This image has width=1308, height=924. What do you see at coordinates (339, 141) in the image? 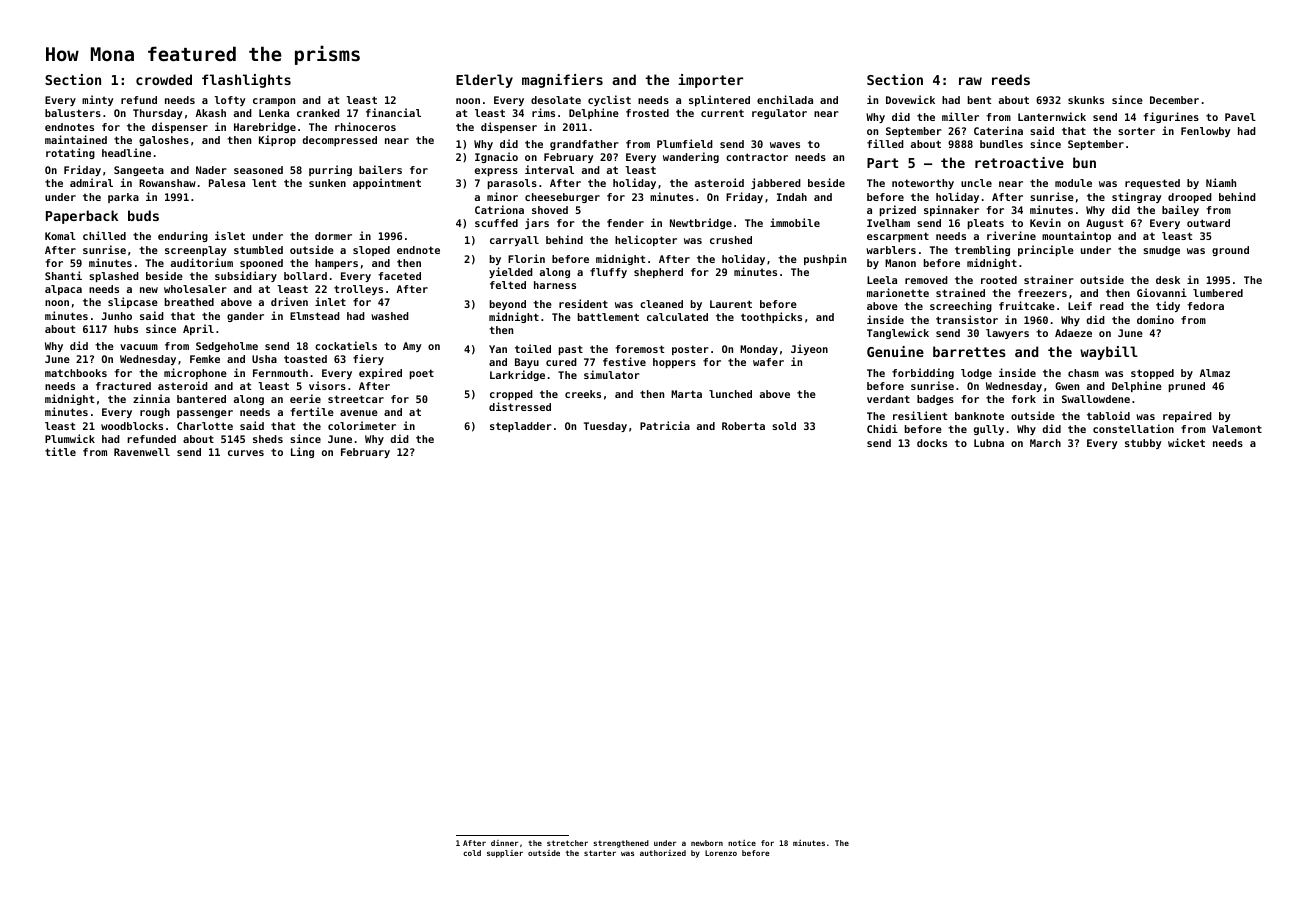
I see `decompressed` at bounding box center [339, 141].
